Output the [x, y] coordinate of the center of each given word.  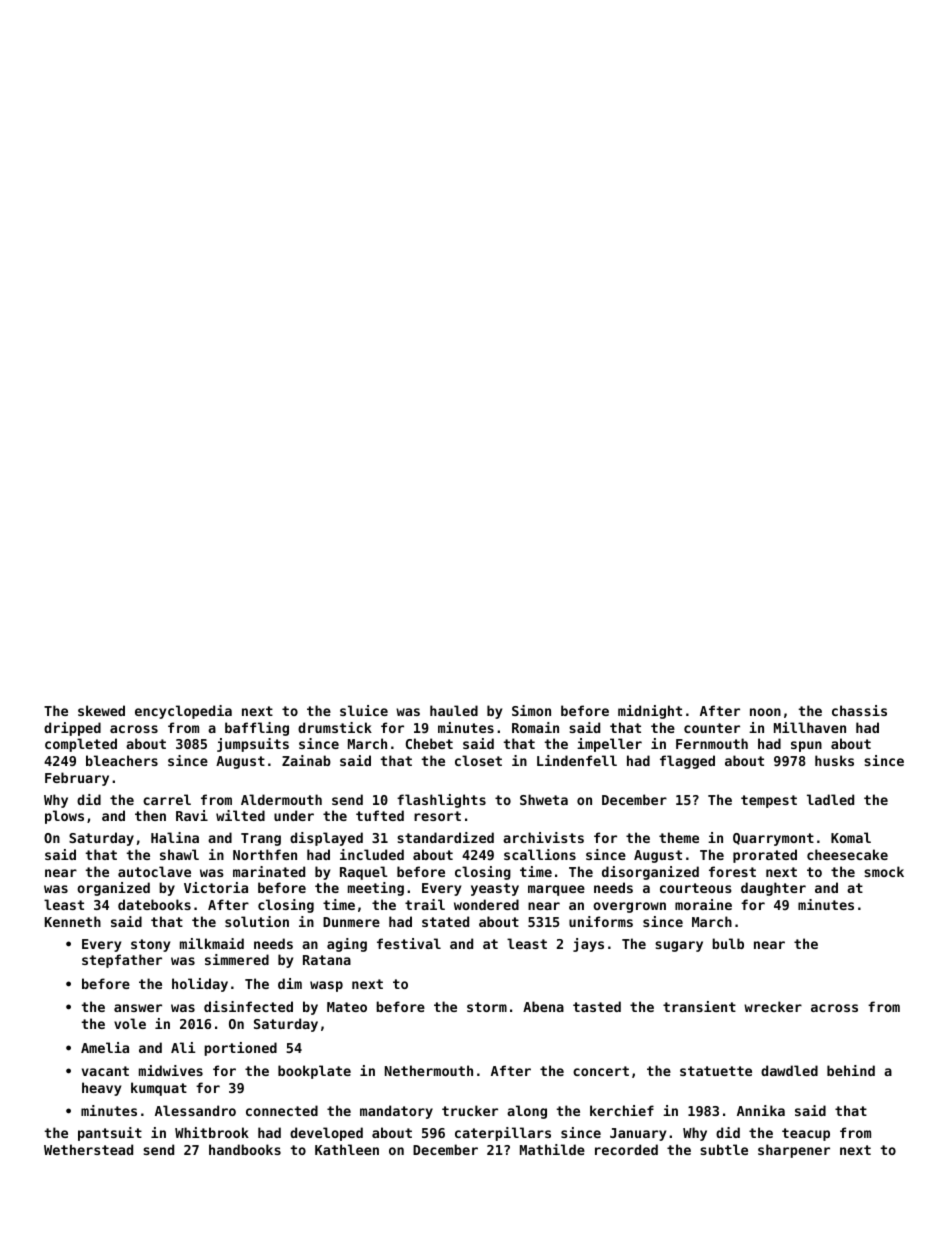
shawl [179, 854]
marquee [556, 890]
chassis [859, 710]
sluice [364, 710]
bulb [728, 943]
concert [601, 1071]
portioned [240, 1049]
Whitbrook [212, 1132]
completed [81, 745]
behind [851, 1070]
